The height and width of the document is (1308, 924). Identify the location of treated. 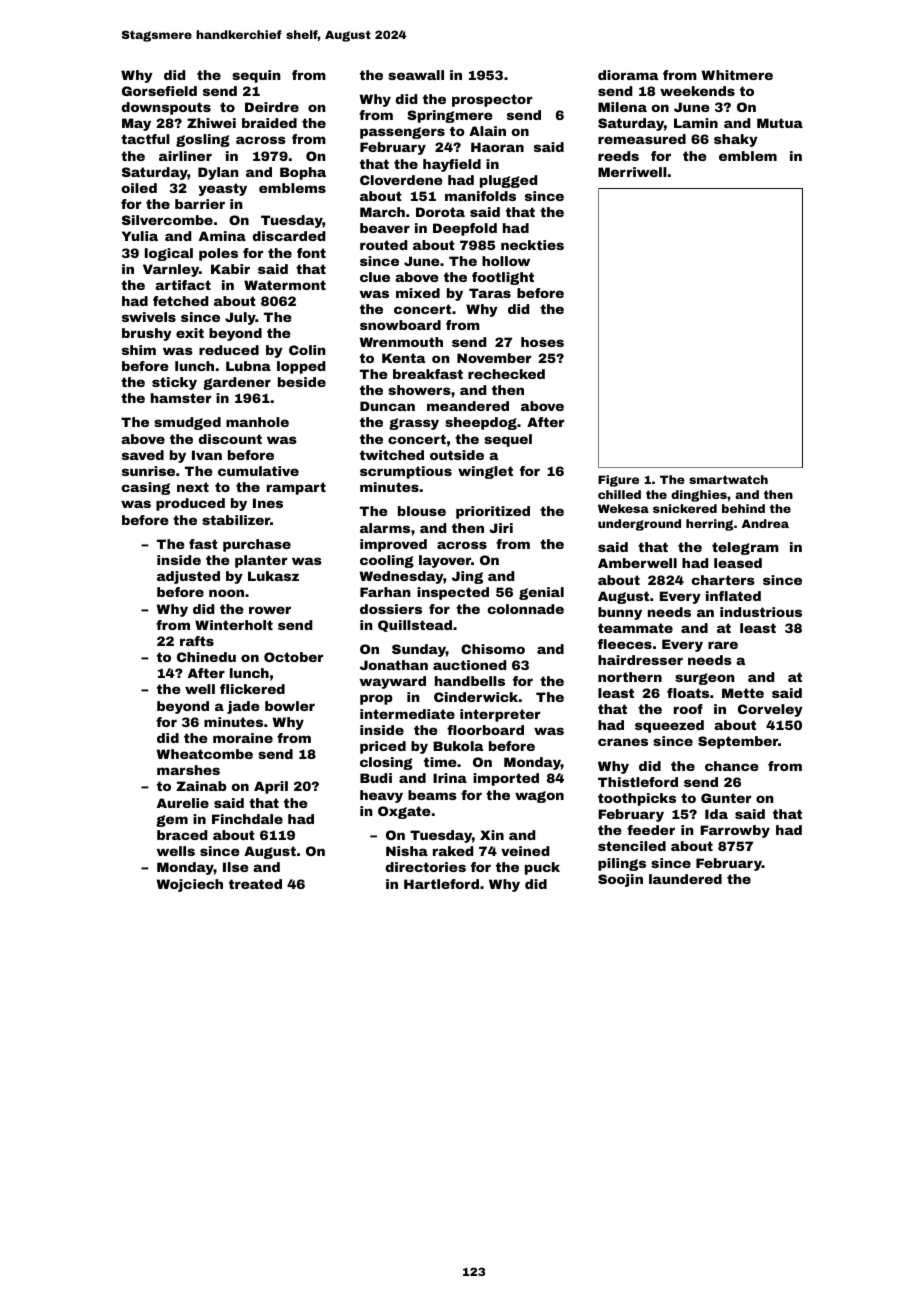
(255, 884).
